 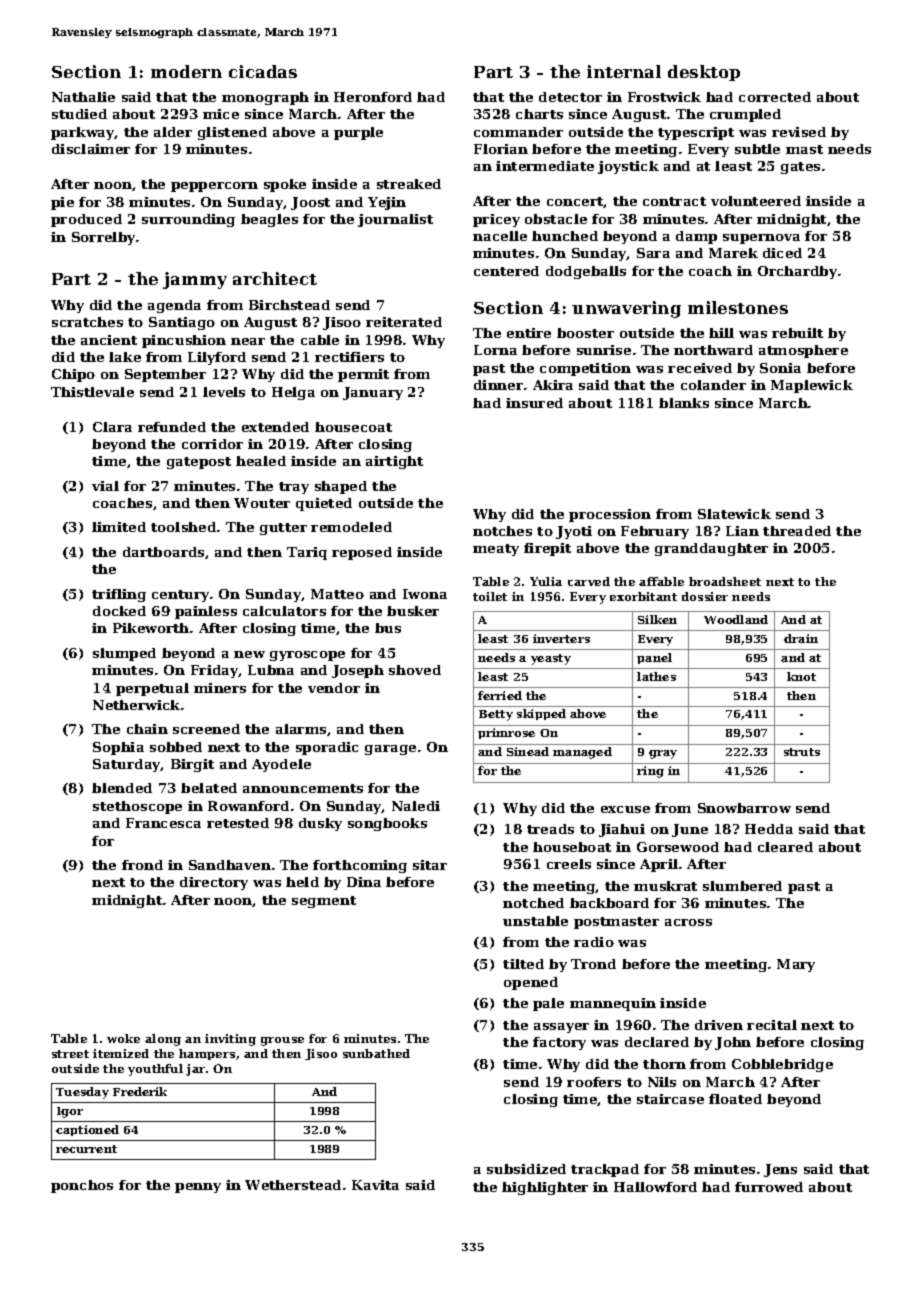 What do you see at coordinates (82, 1186) in the screenshot?
I see `ponchos` at bounding box center [82, 1186].
